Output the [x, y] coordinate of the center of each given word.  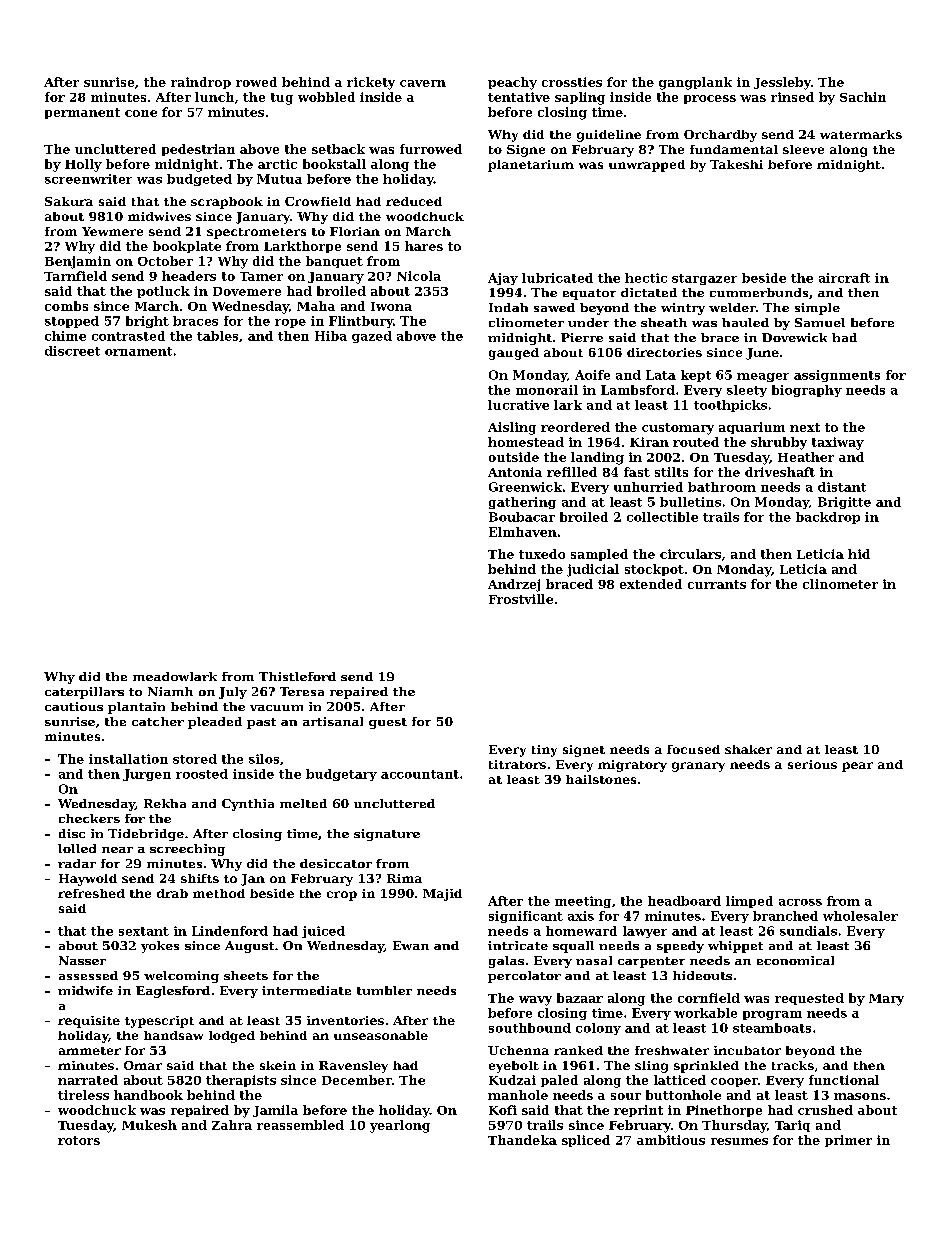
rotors [79, 1140]
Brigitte [844, 503]
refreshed [91, 893]
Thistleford [297, 676]
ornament [138, 351]
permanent [82, 113]
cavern [423, 83]
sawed [554, 307]
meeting [583, 902]
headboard [684, 901]
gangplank [695, 83]
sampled [599, 555]
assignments [837, 376]
